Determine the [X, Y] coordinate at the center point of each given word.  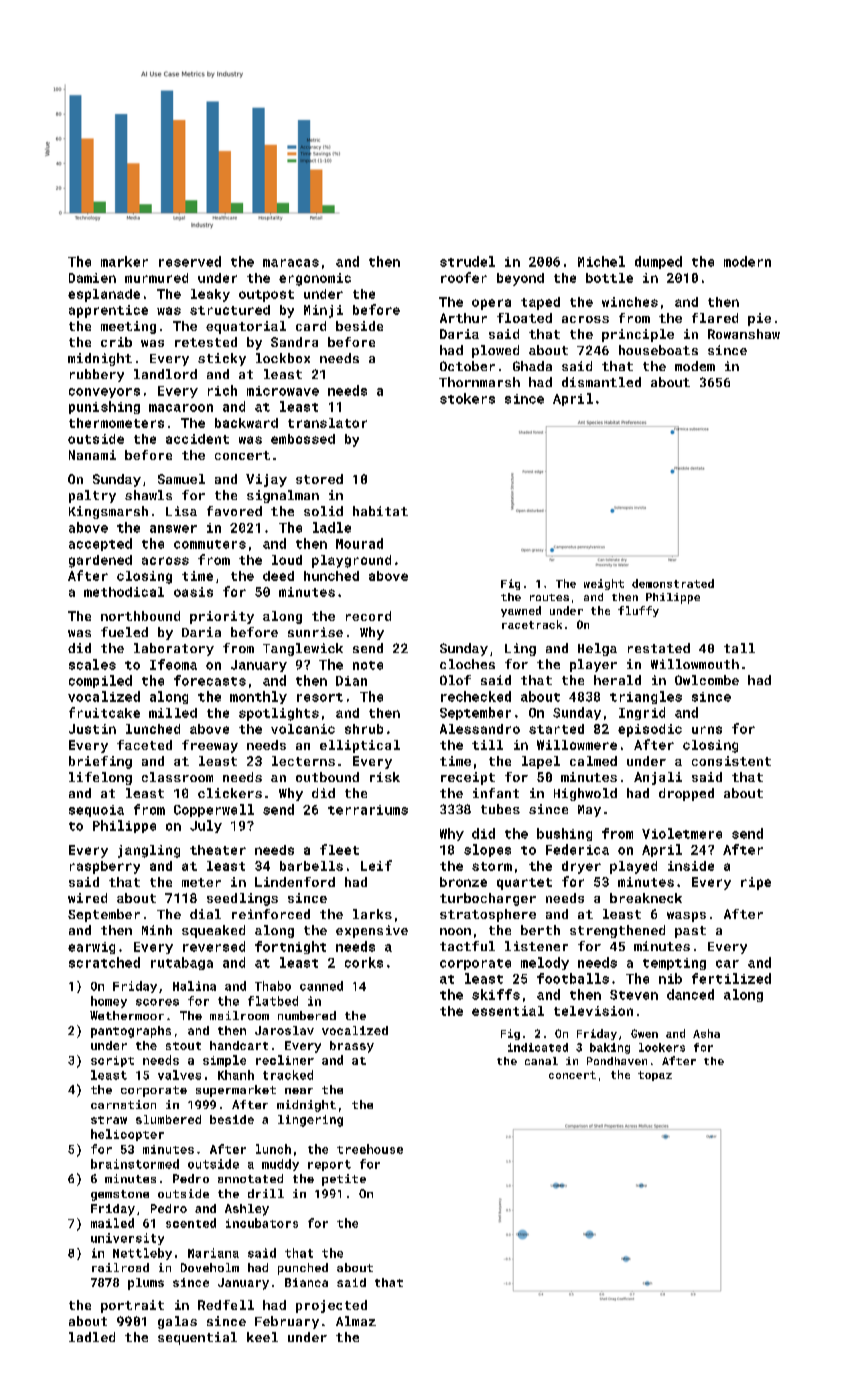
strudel [467, 261]
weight [604, 584]
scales [92, 664]
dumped [658, 262]
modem [695, 366]
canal [541, 1061]
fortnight [290, 947]
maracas [291, 263]
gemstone [120, 1195]
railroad [120, 1267]
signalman [283, 496]
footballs [573, 978]
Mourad [359, 543]
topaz [655, 1076]
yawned [521, 611]
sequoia [96, 811]
